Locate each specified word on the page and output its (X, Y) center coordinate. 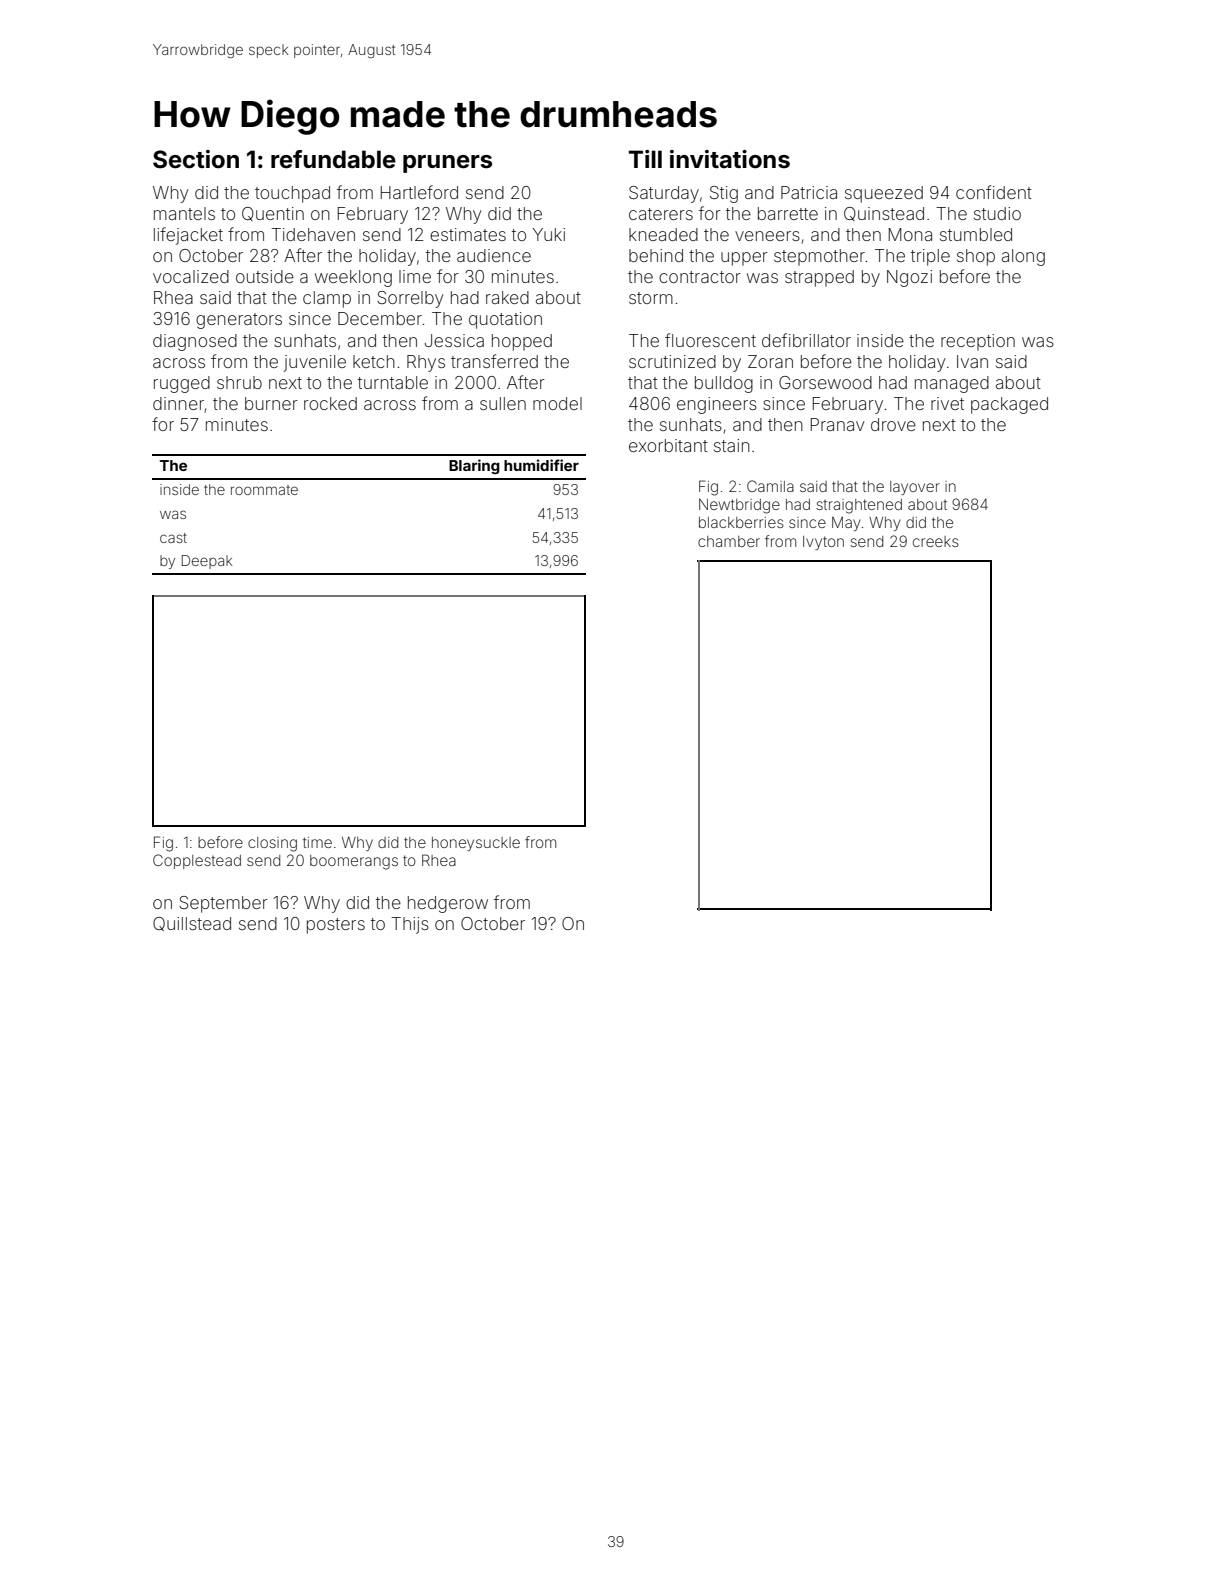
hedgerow (448, 904)
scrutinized (672, 361)
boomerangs (354, 862)
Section (196, 159)
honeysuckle (476, 844)
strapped (819, 278)
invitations (730, 159)
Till (645, 159)
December (380, 318)
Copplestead (197, 861)
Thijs (410, 925)
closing (272, 844)
